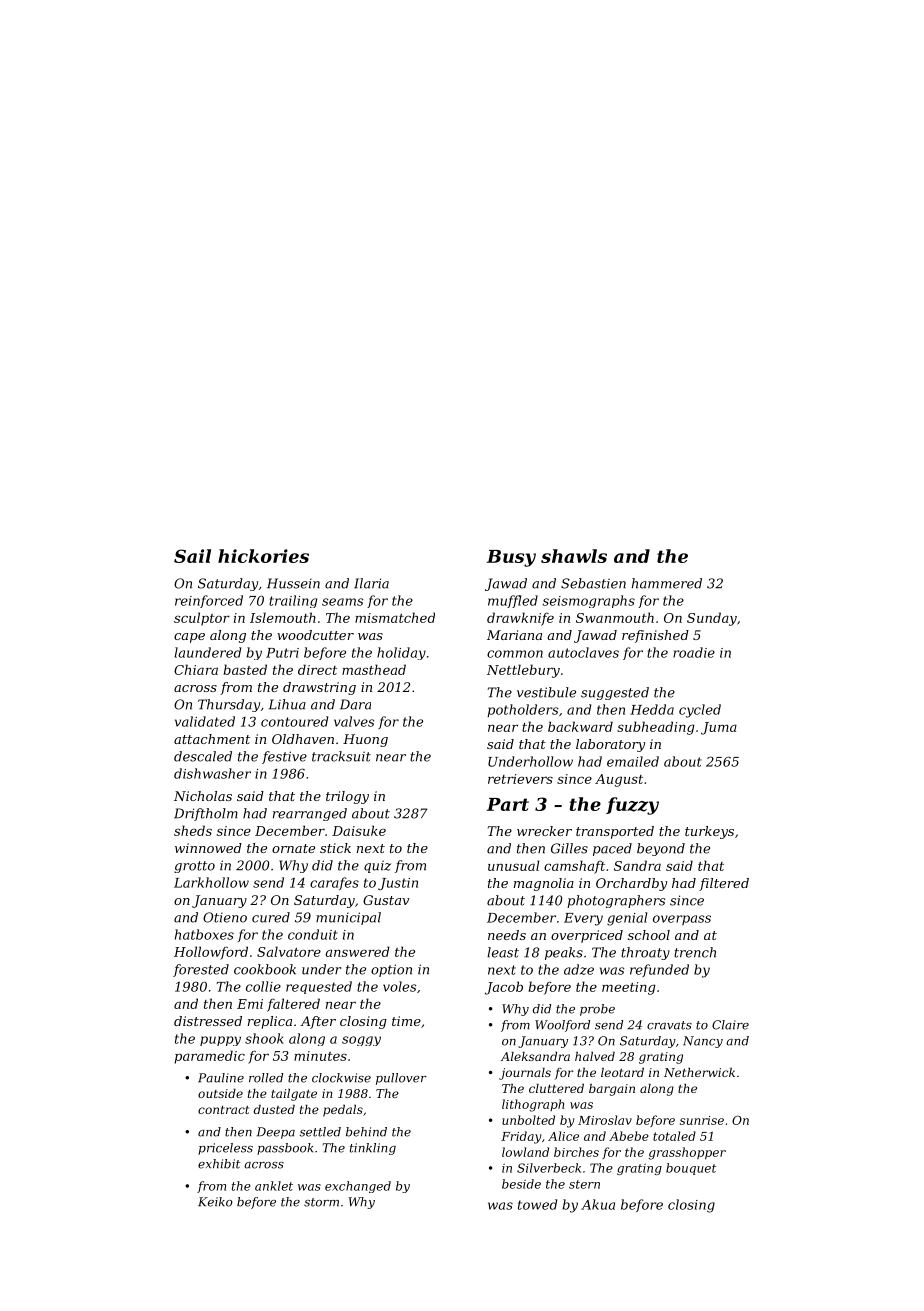  I want to click on beside, so click(521, 1184).
